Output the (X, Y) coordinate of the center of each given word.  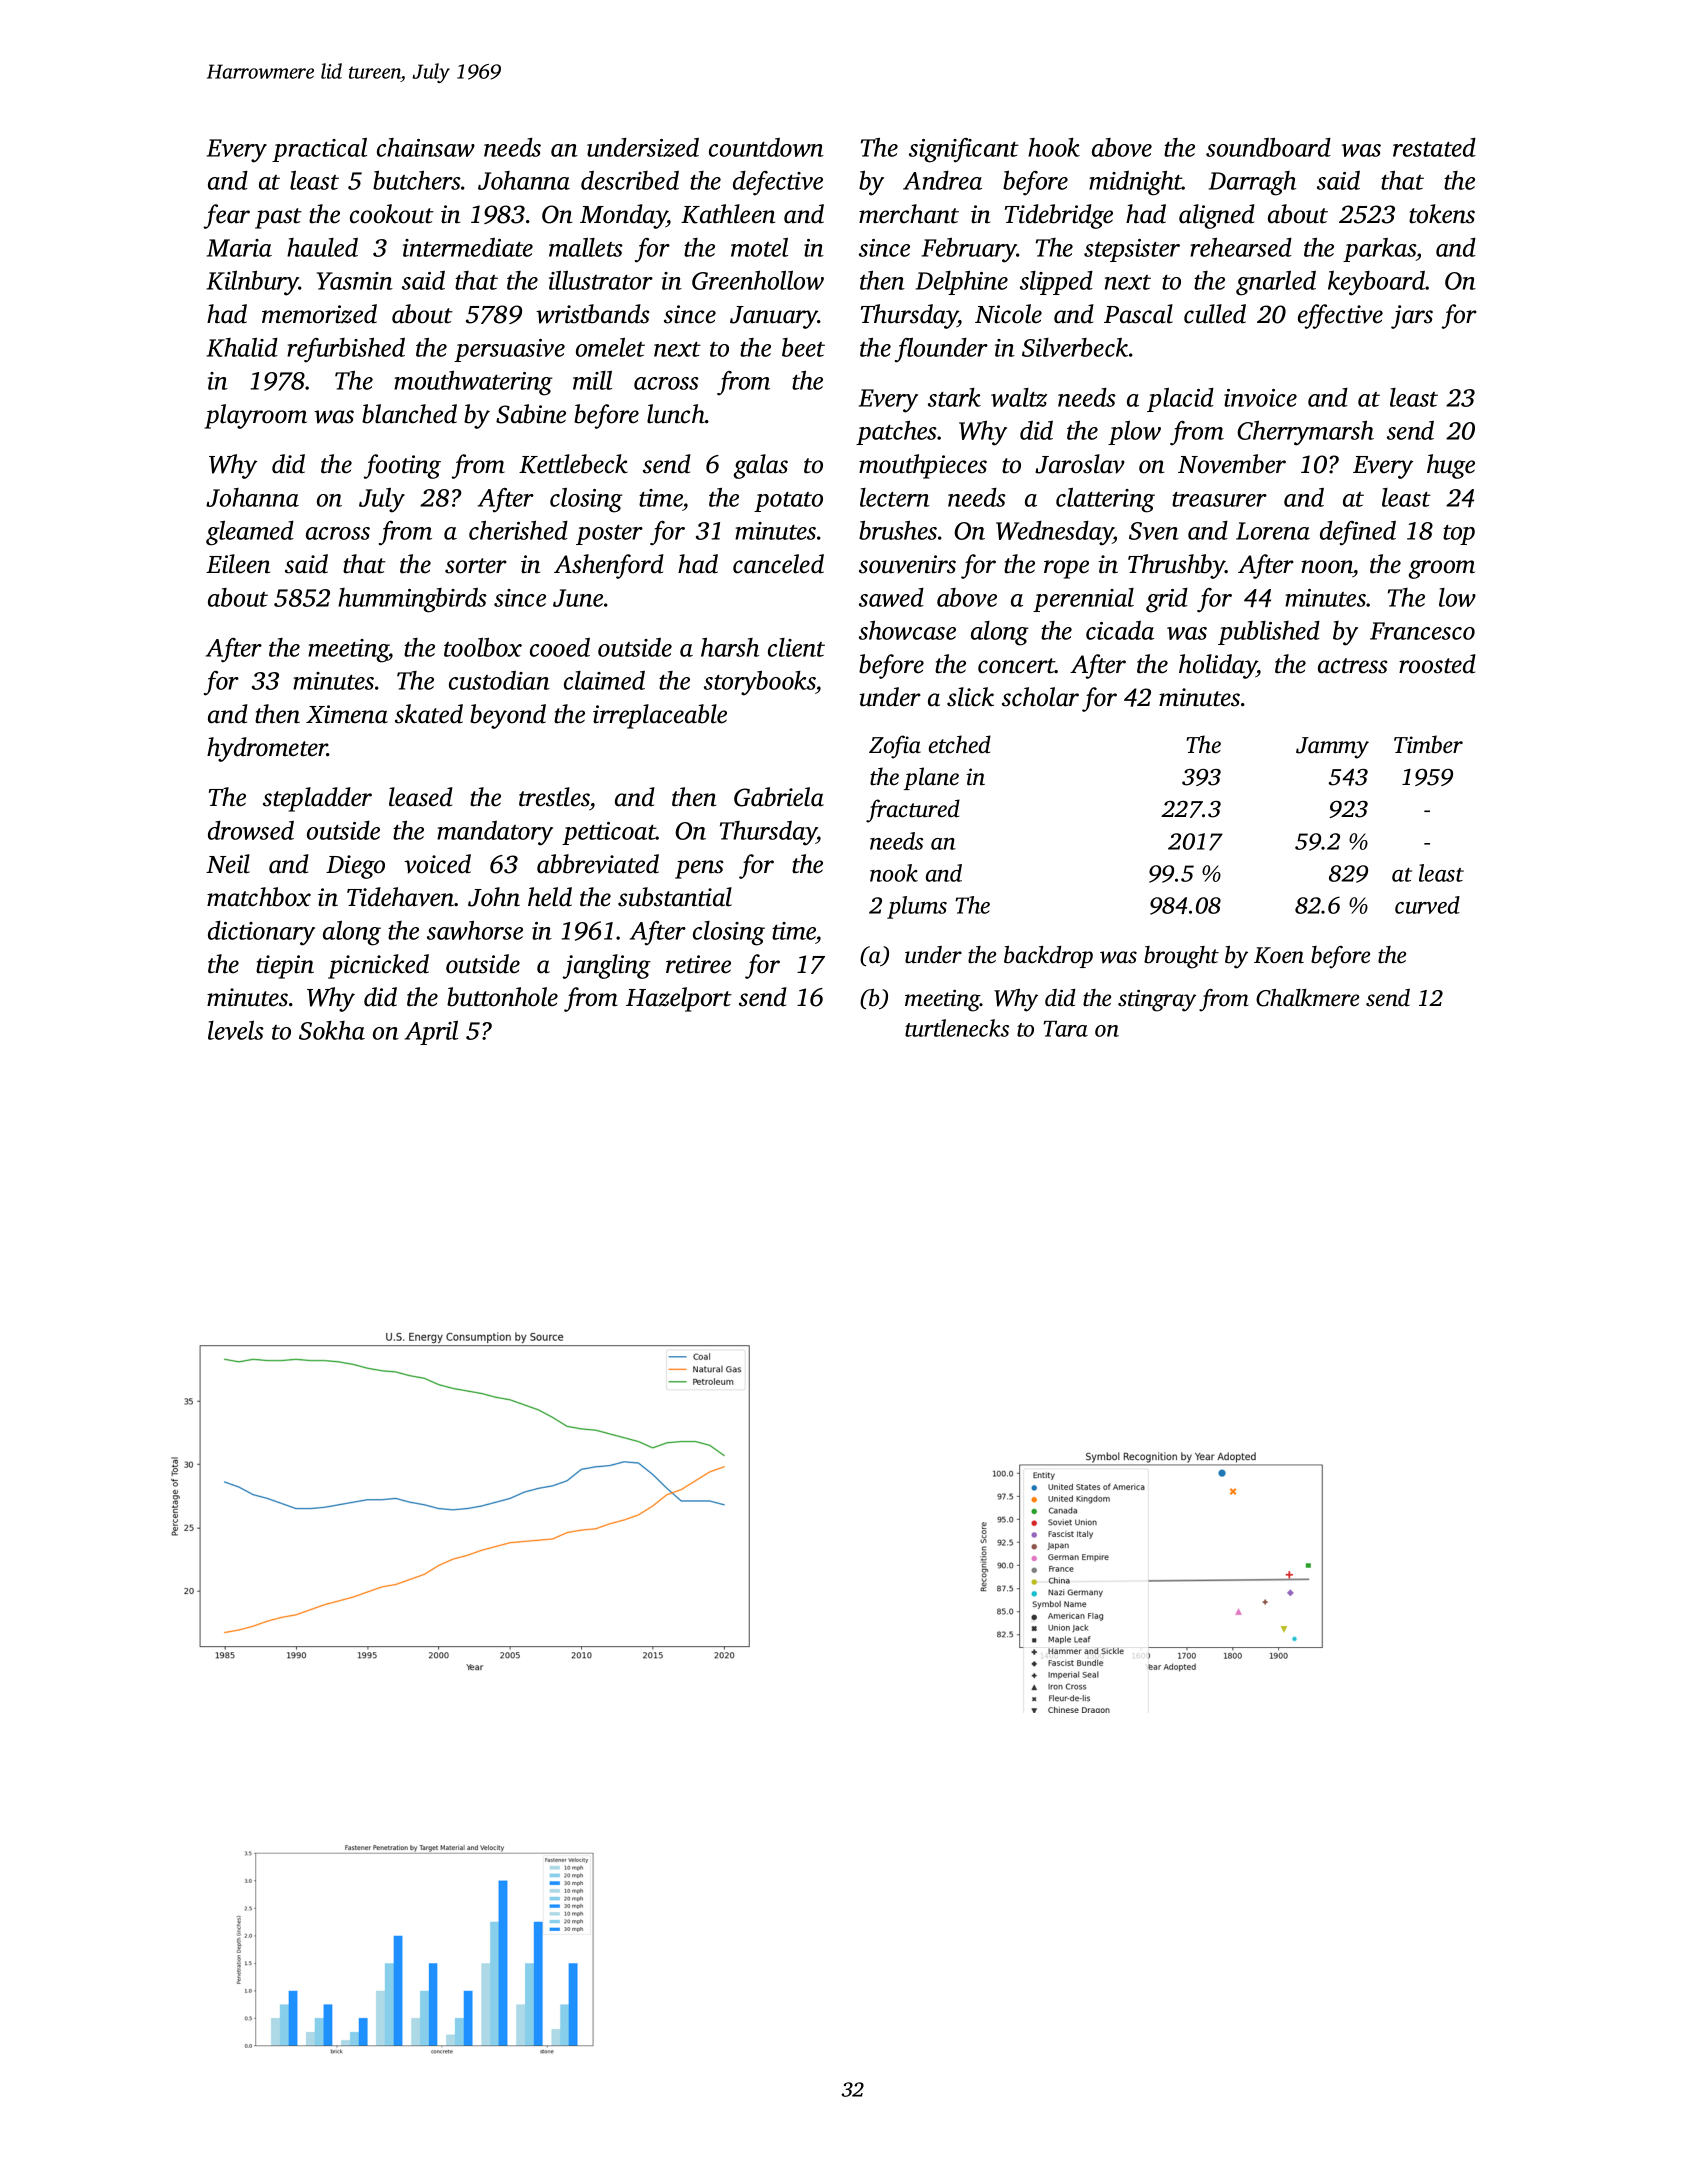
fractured (913, 811)
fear (226, 216)
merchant (909, 214)
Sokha (332, 1030)
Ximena (347, 714)
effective (1340, 316)
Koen (1279, 955)
